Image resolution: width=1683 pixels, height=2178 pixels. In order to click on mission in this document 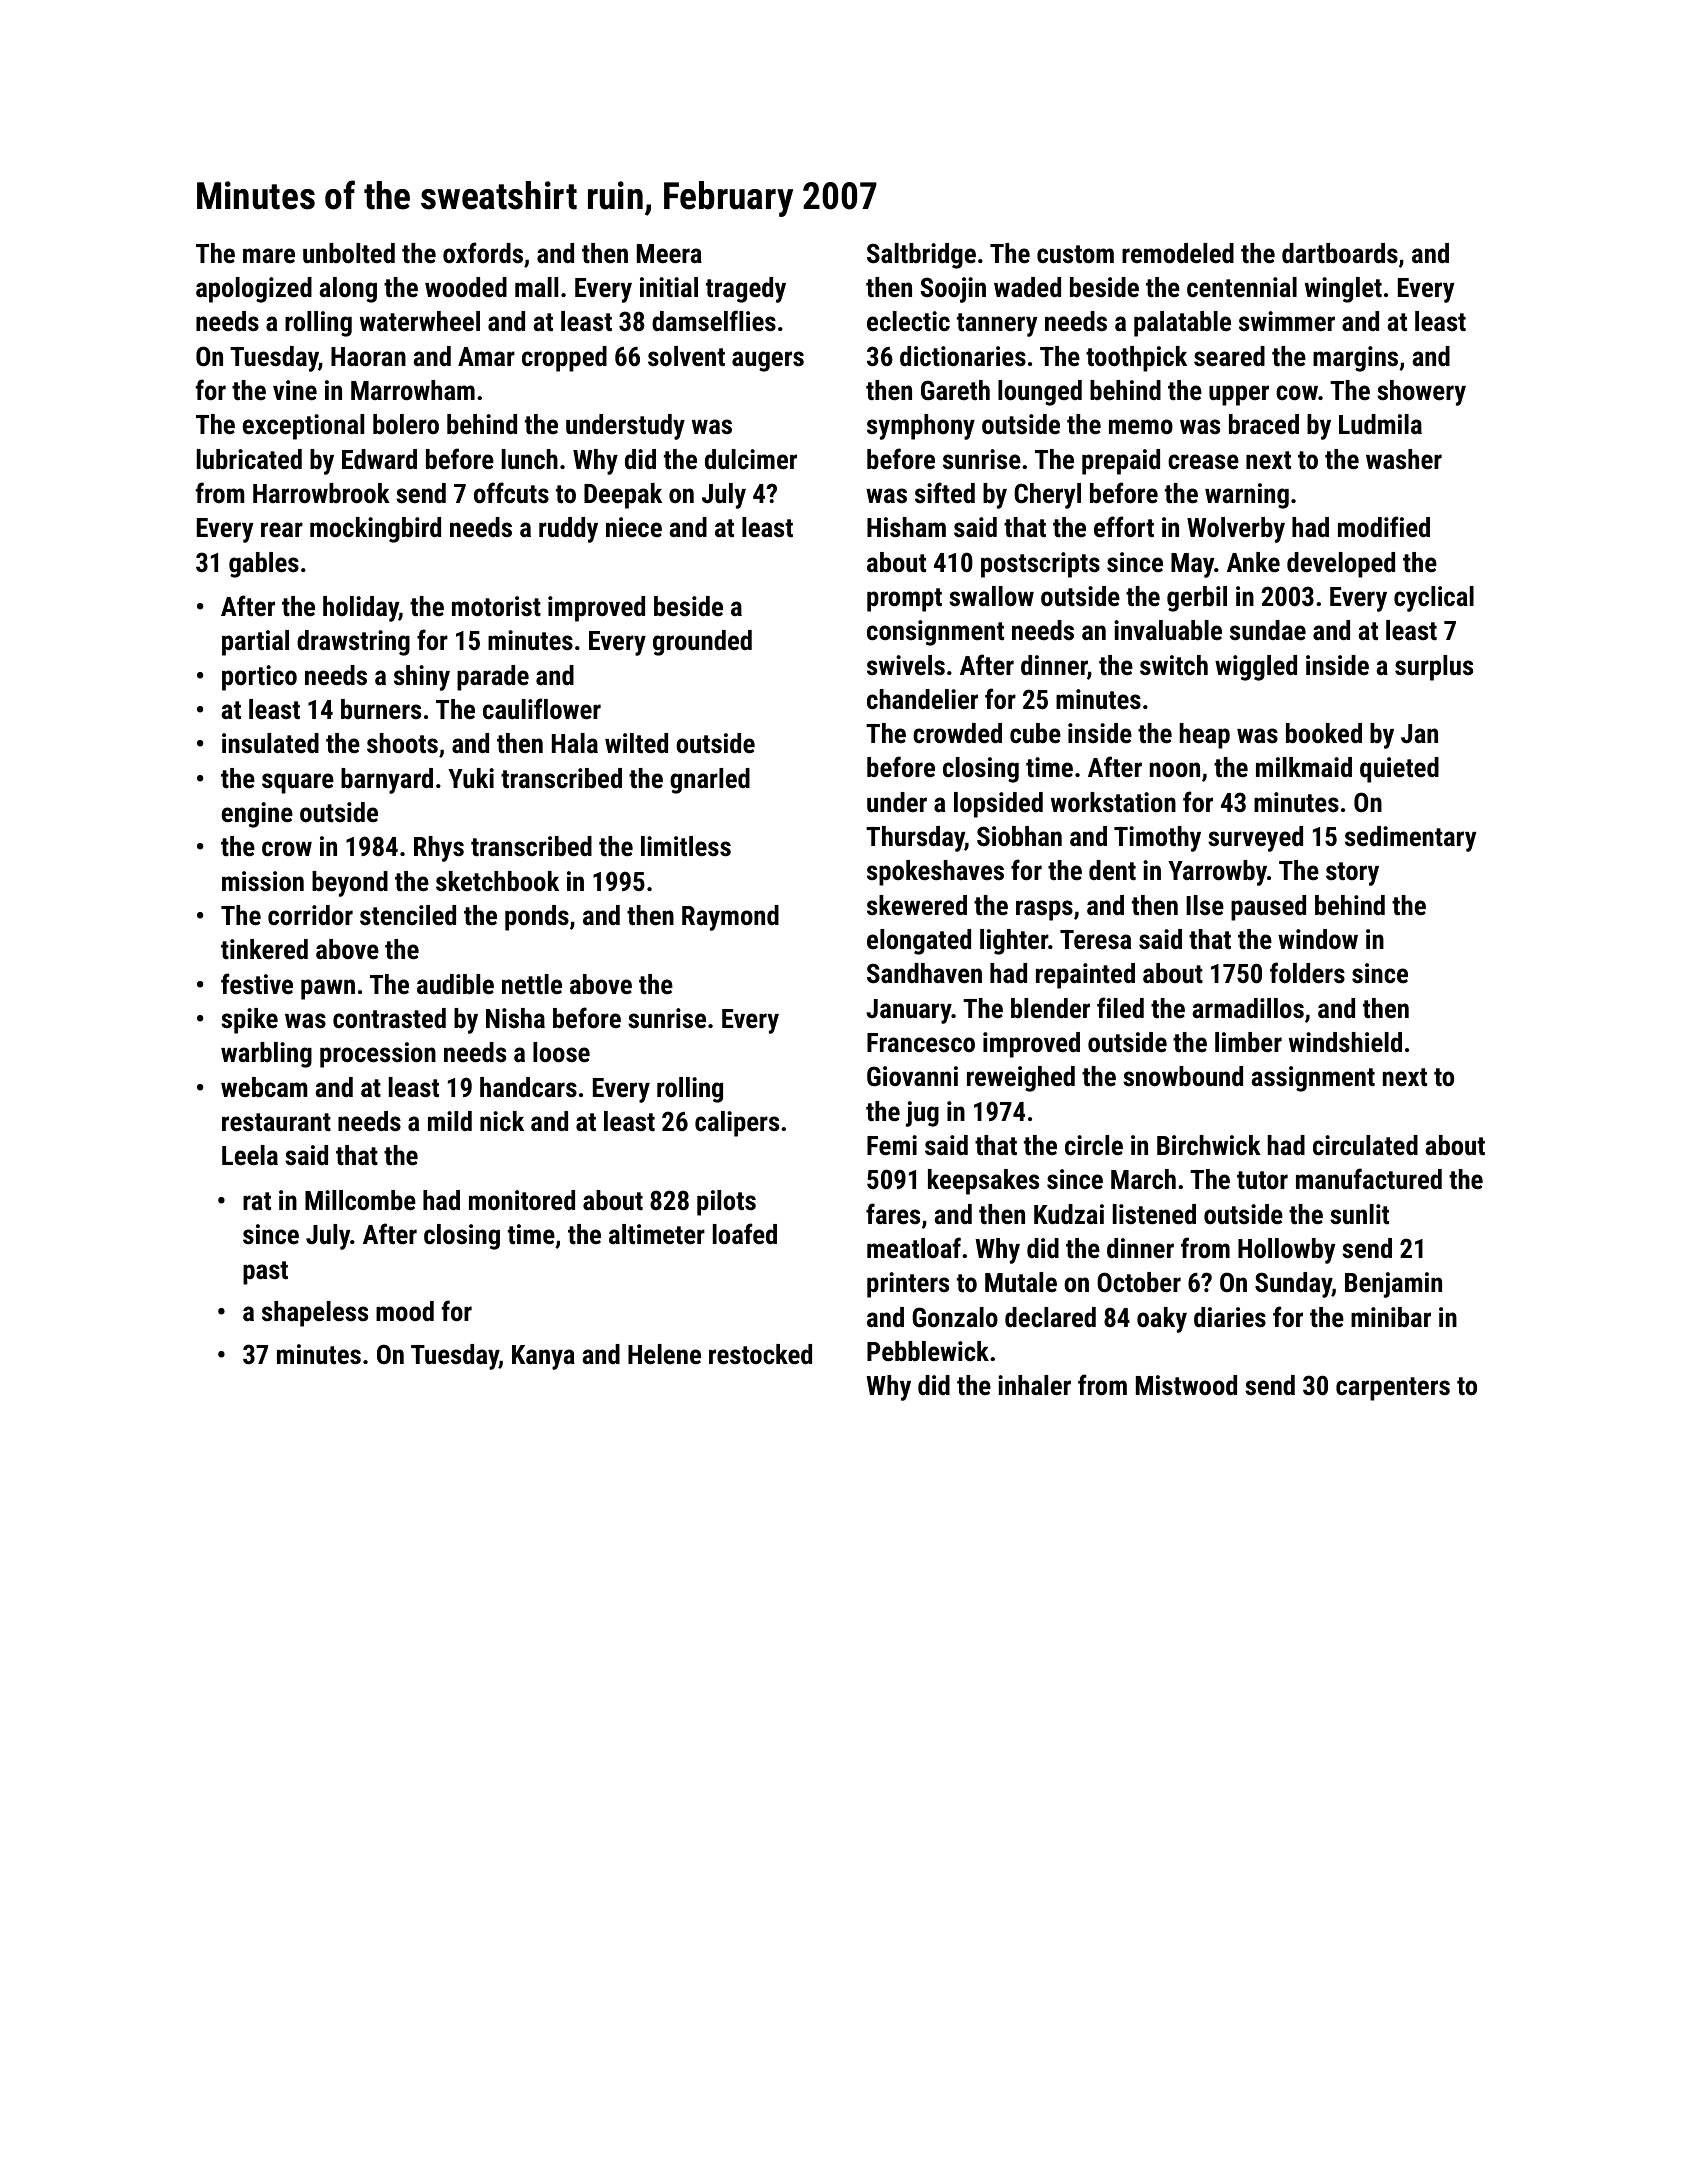, I will do `click(263, 881)`.
